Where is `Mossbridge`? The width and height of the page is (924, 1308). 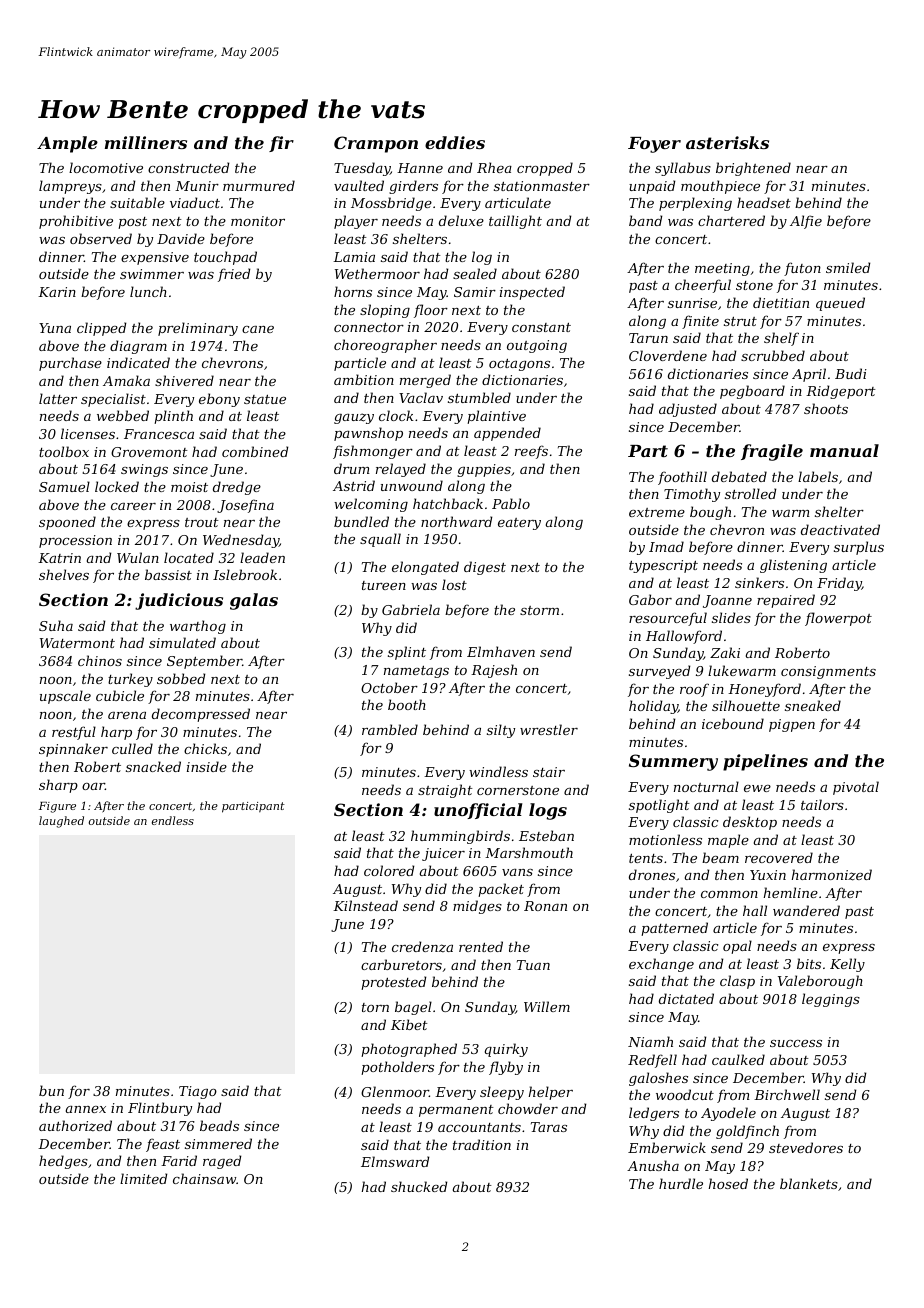 Mossbridge is located at coordinates (391, 204).
